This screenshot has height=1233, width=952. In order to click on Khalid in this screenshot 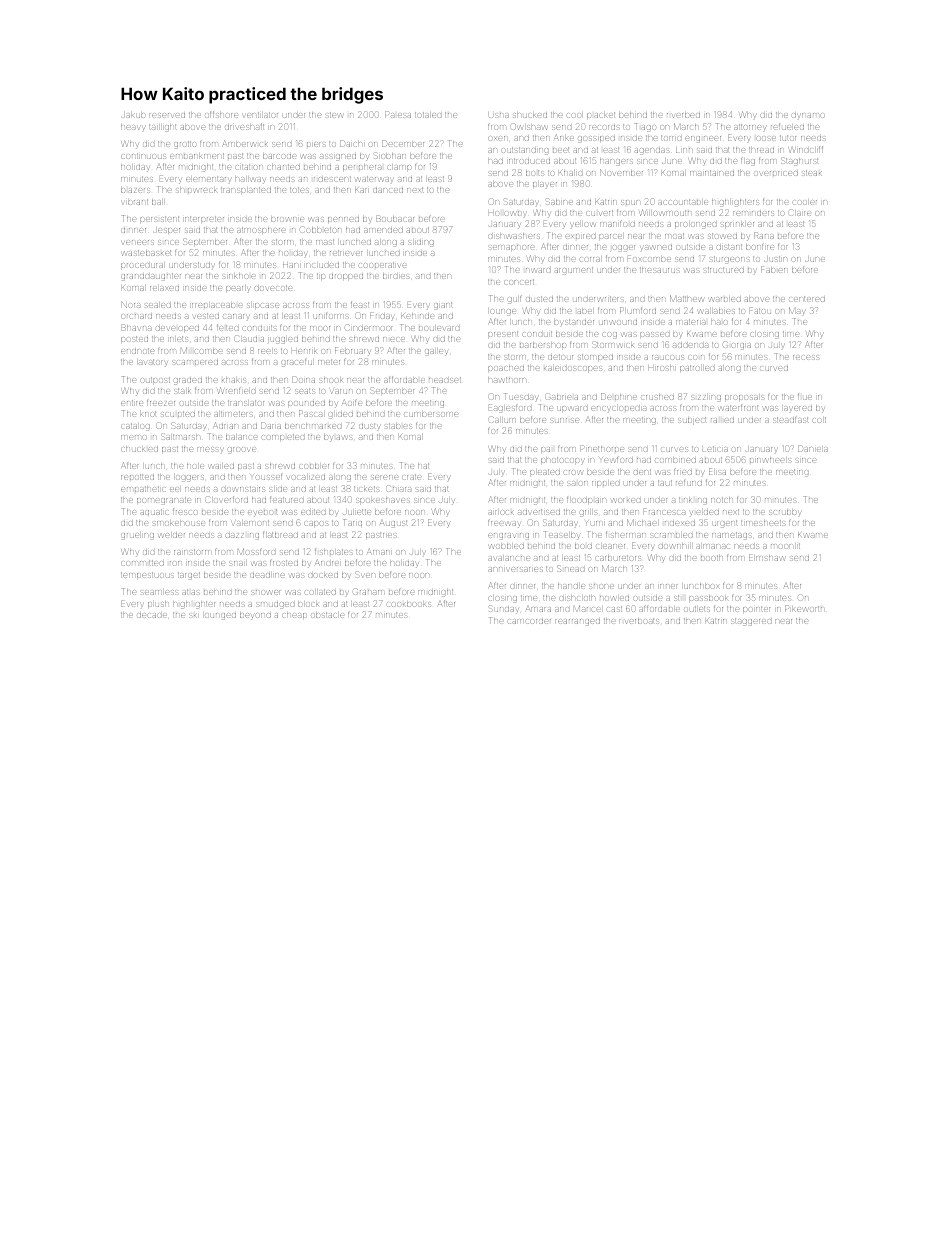, I will do `click(571, 173)`.
